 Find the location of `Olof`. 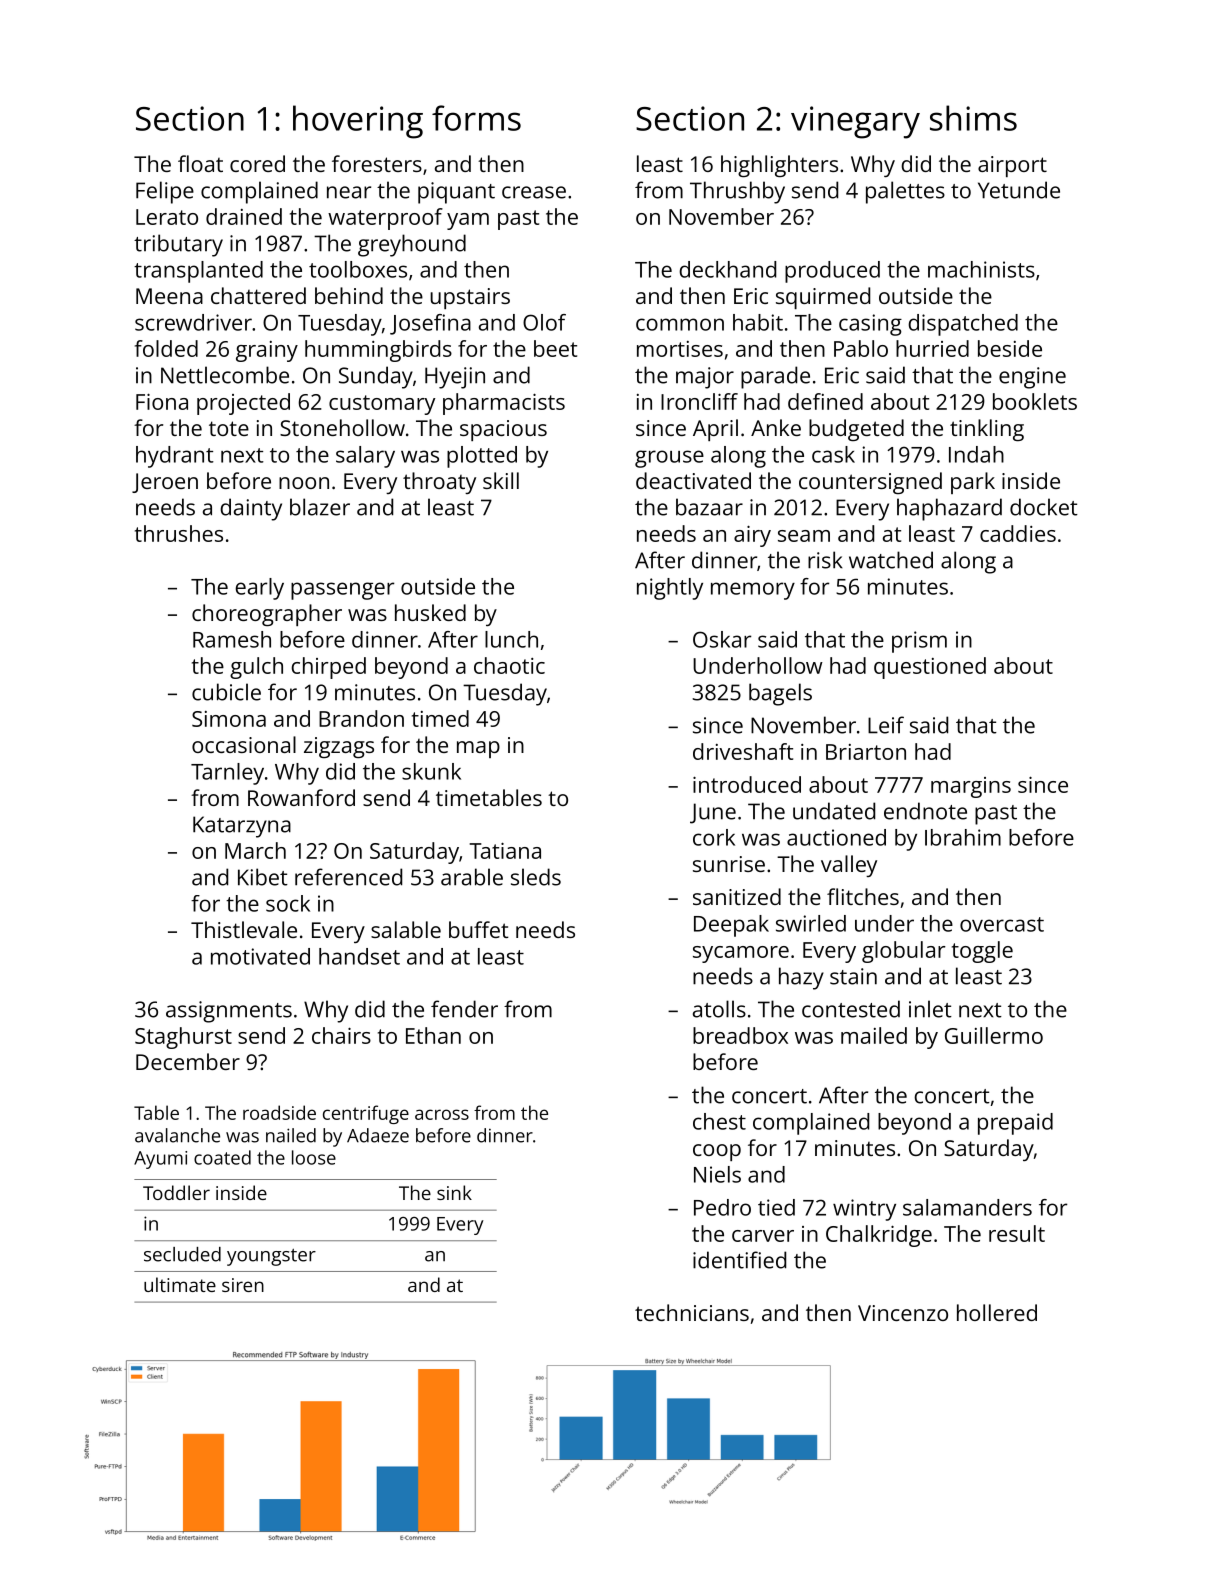

Olof is located at coordinates (544, 322).
